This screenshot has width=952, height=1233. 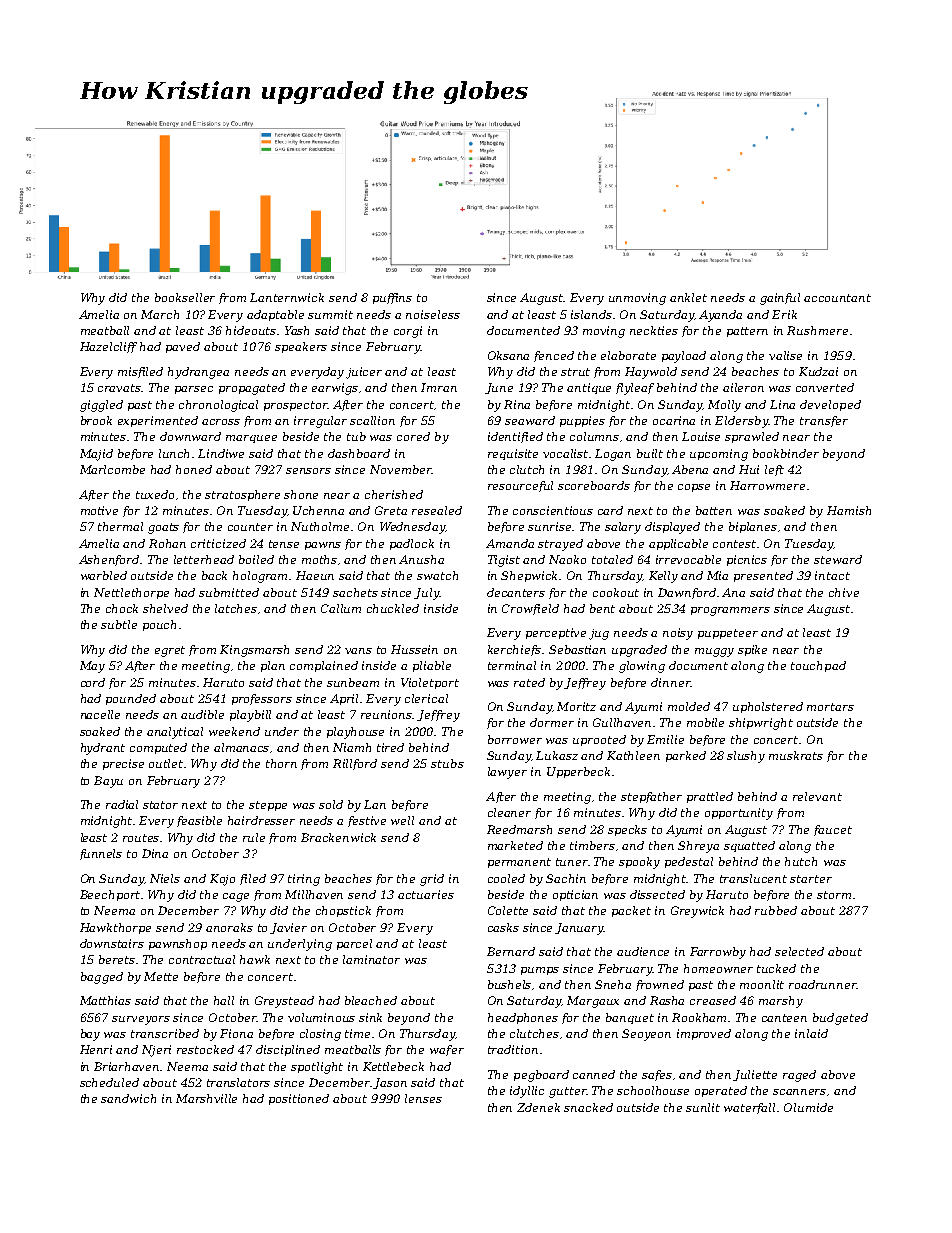 What do you see at coordinates (739, 814) in the screenshot?
I see `opportunity` at bounding box center [739, 814].
